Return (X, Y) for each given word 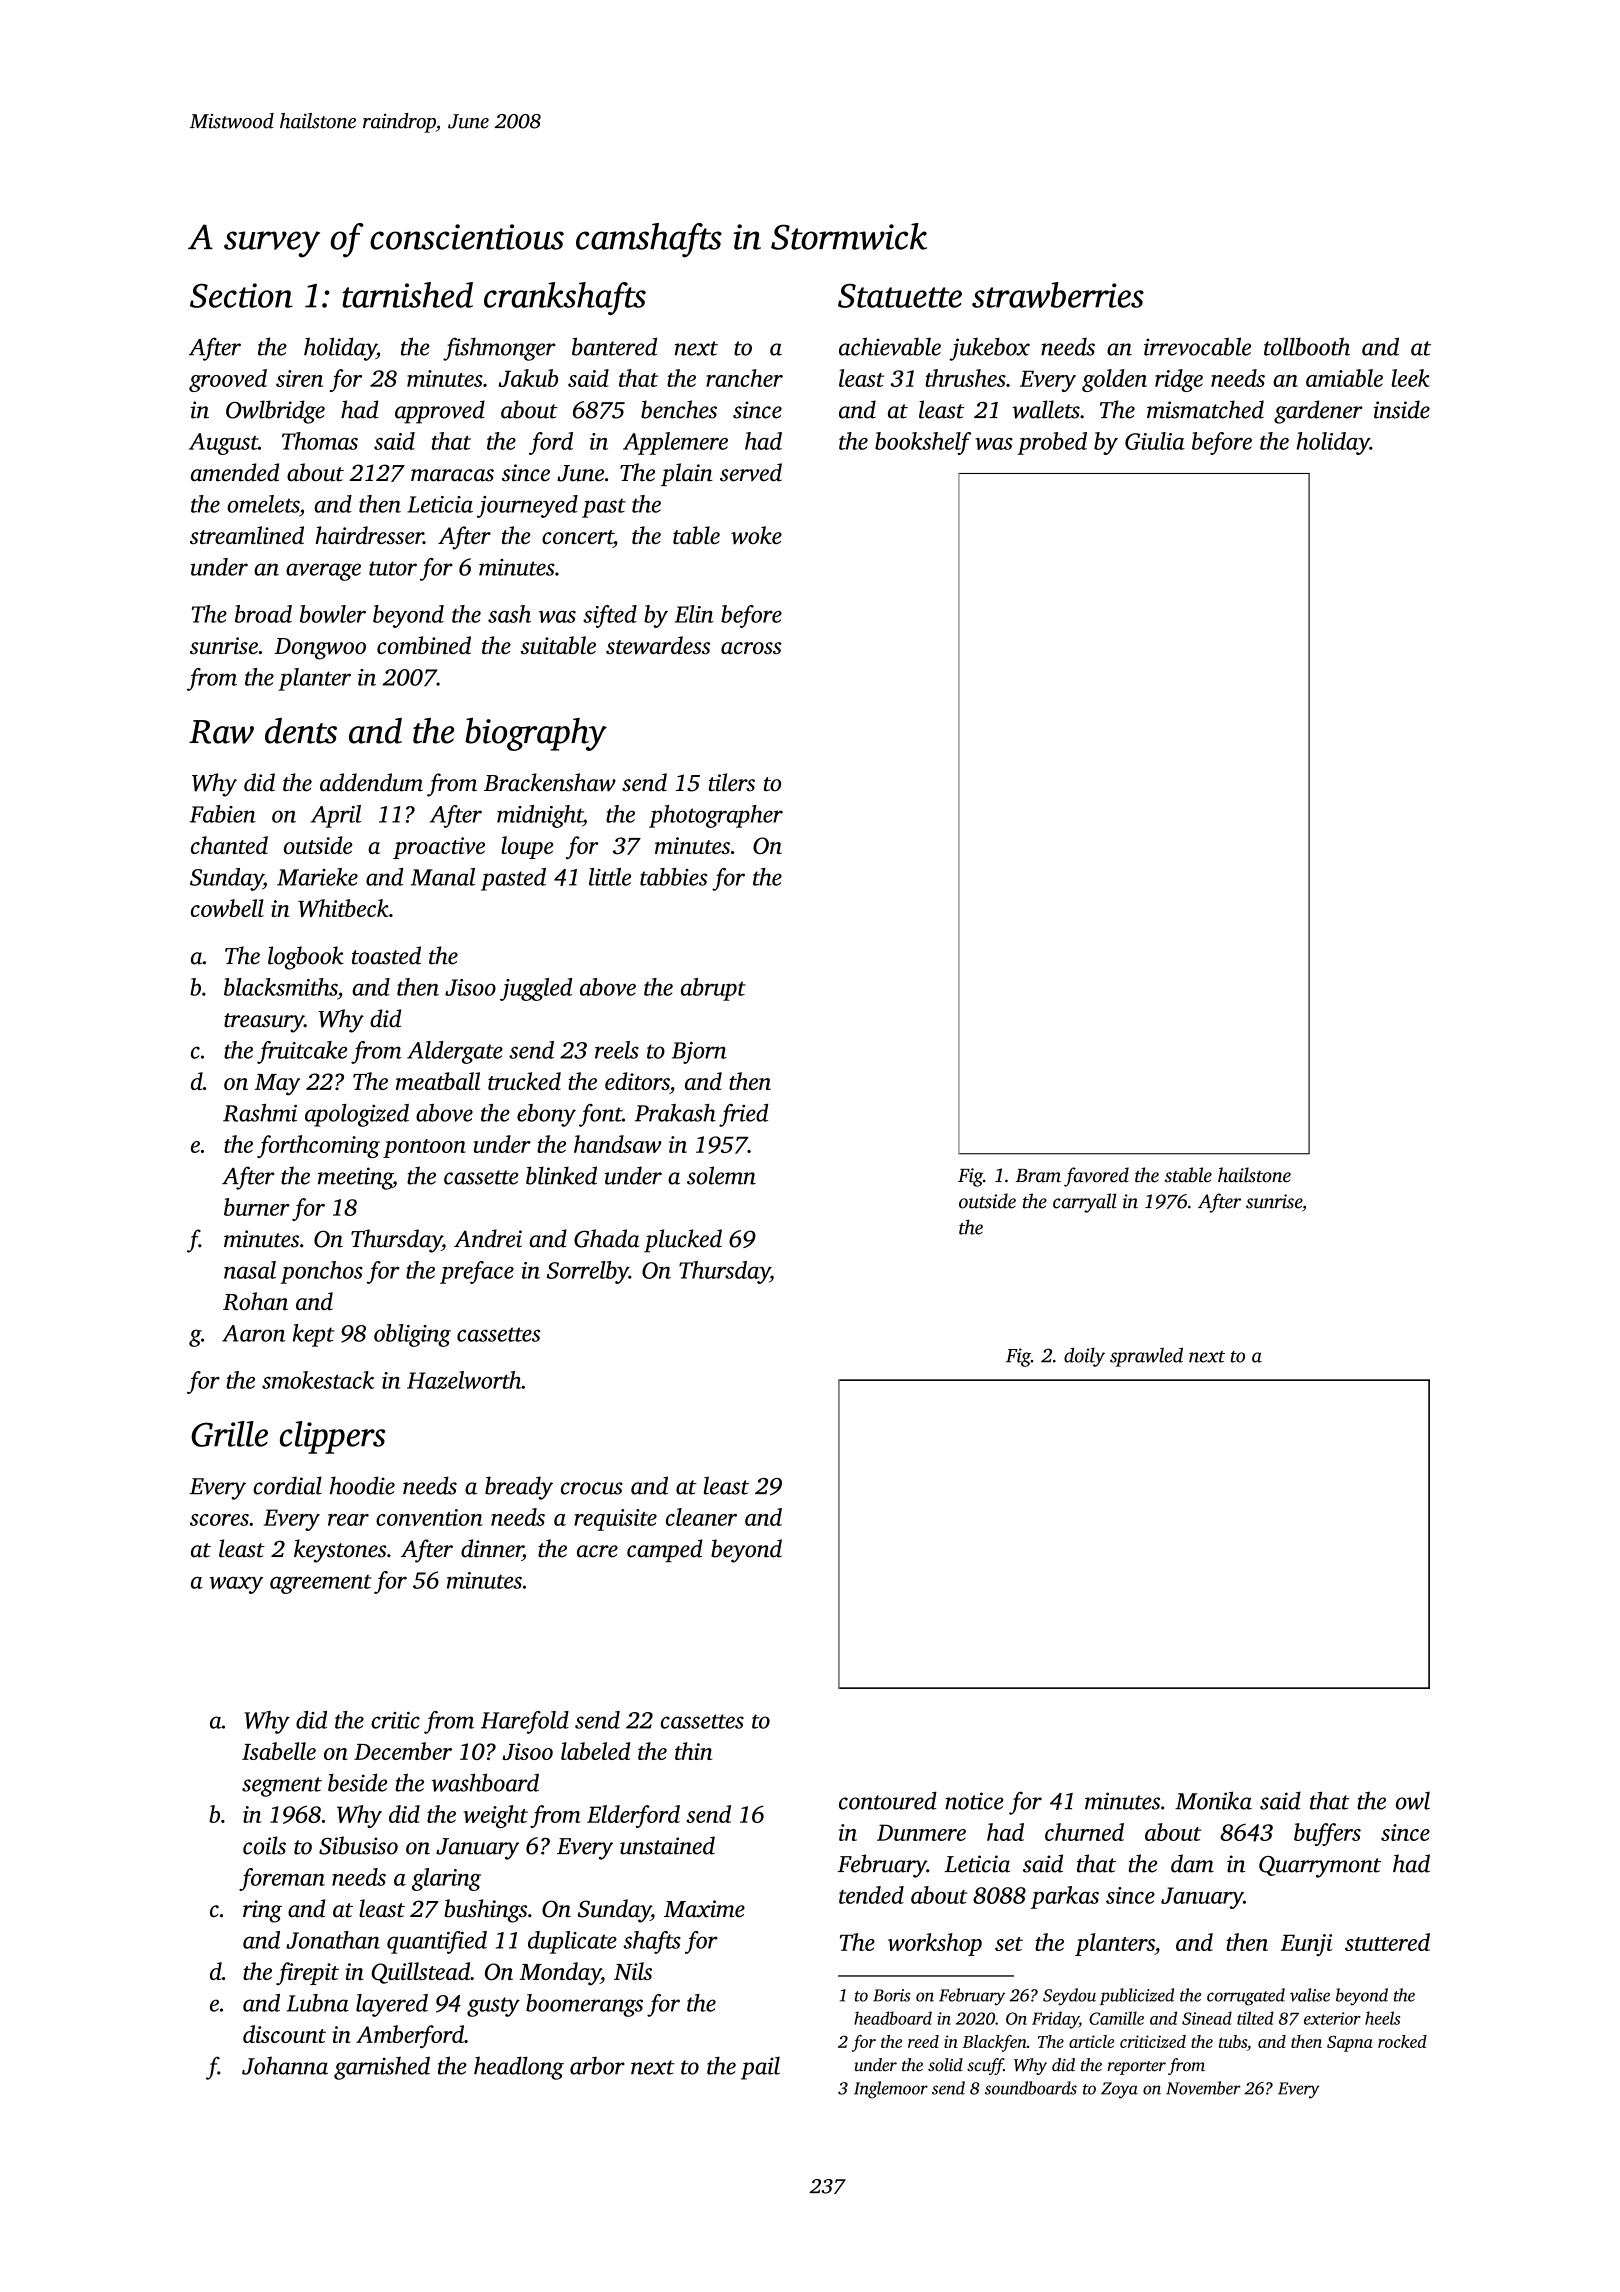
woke (756, 535)
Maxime (704, 1909)
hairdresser (369, 535)
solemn (721, 1175)
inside (1401, 409)
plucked (683, 1241)
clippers (333, 1437)
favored (1096, 1177)
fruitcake (302, 1052)
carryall (1085, 1203)
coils (264, 1845)
